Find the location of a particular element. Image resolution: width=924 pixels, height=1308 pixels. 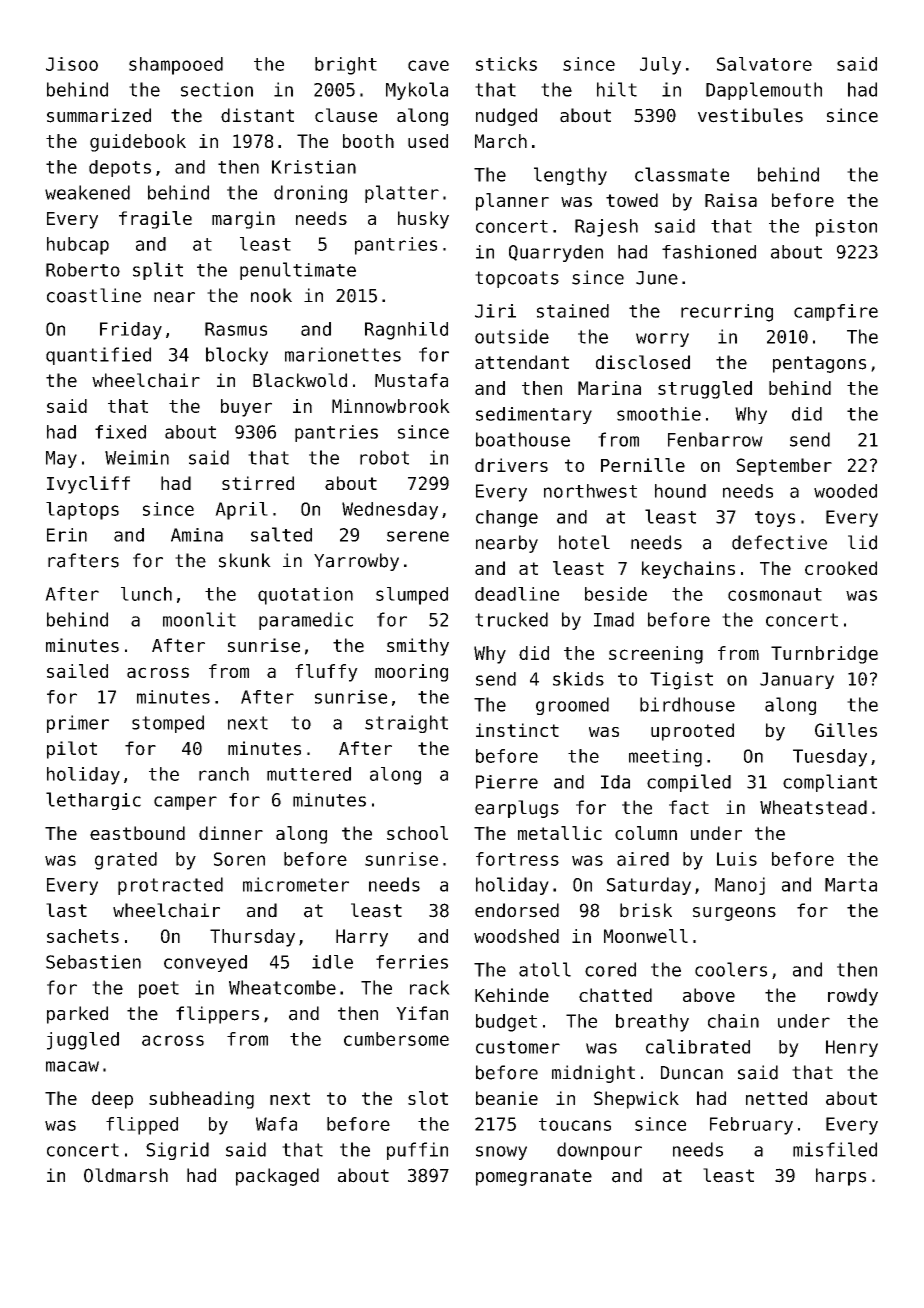

marionettes is located at coordinates (343, 354).
